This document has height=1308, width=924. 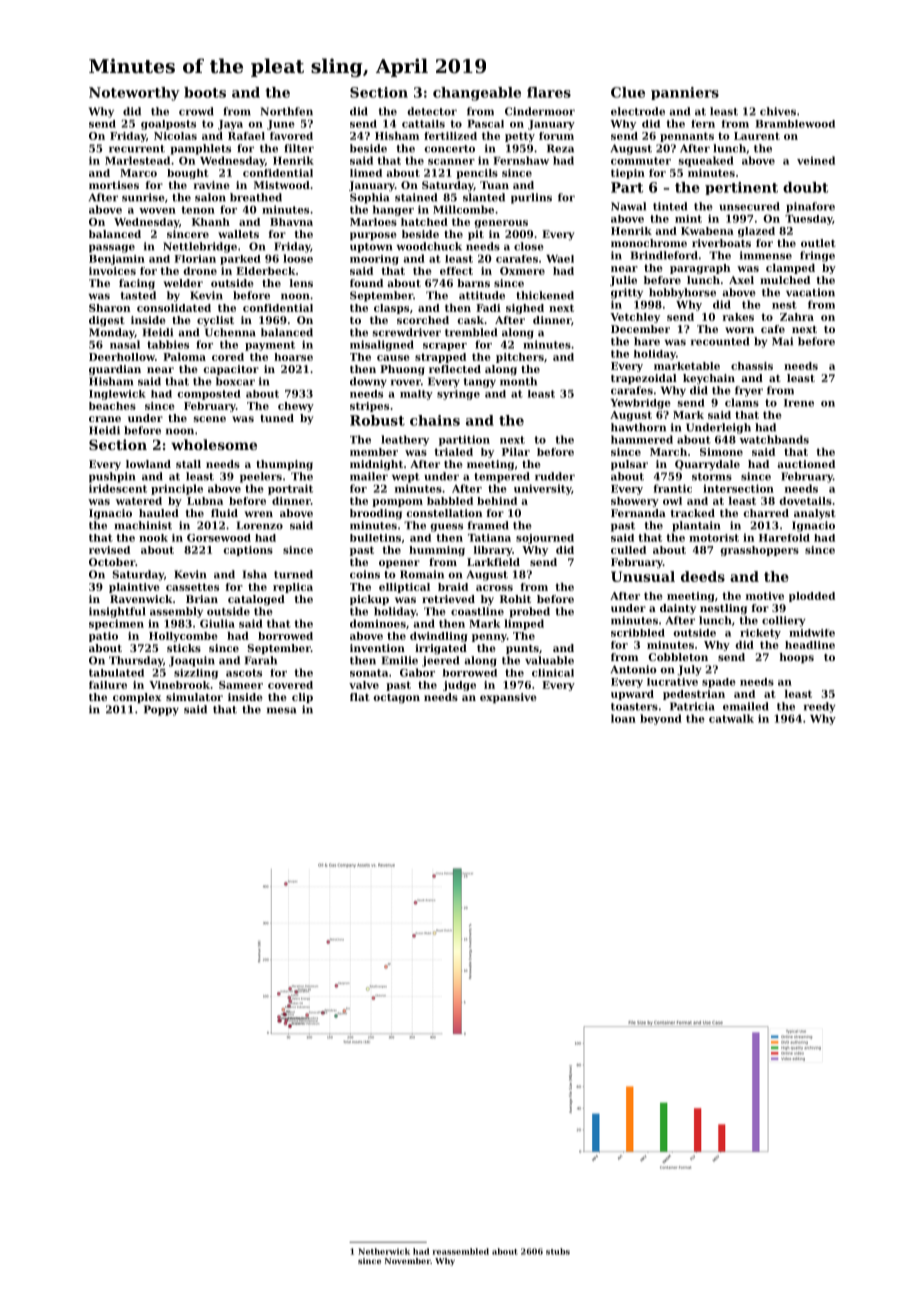 I want to click on complex, so click(x=137, y=698).
